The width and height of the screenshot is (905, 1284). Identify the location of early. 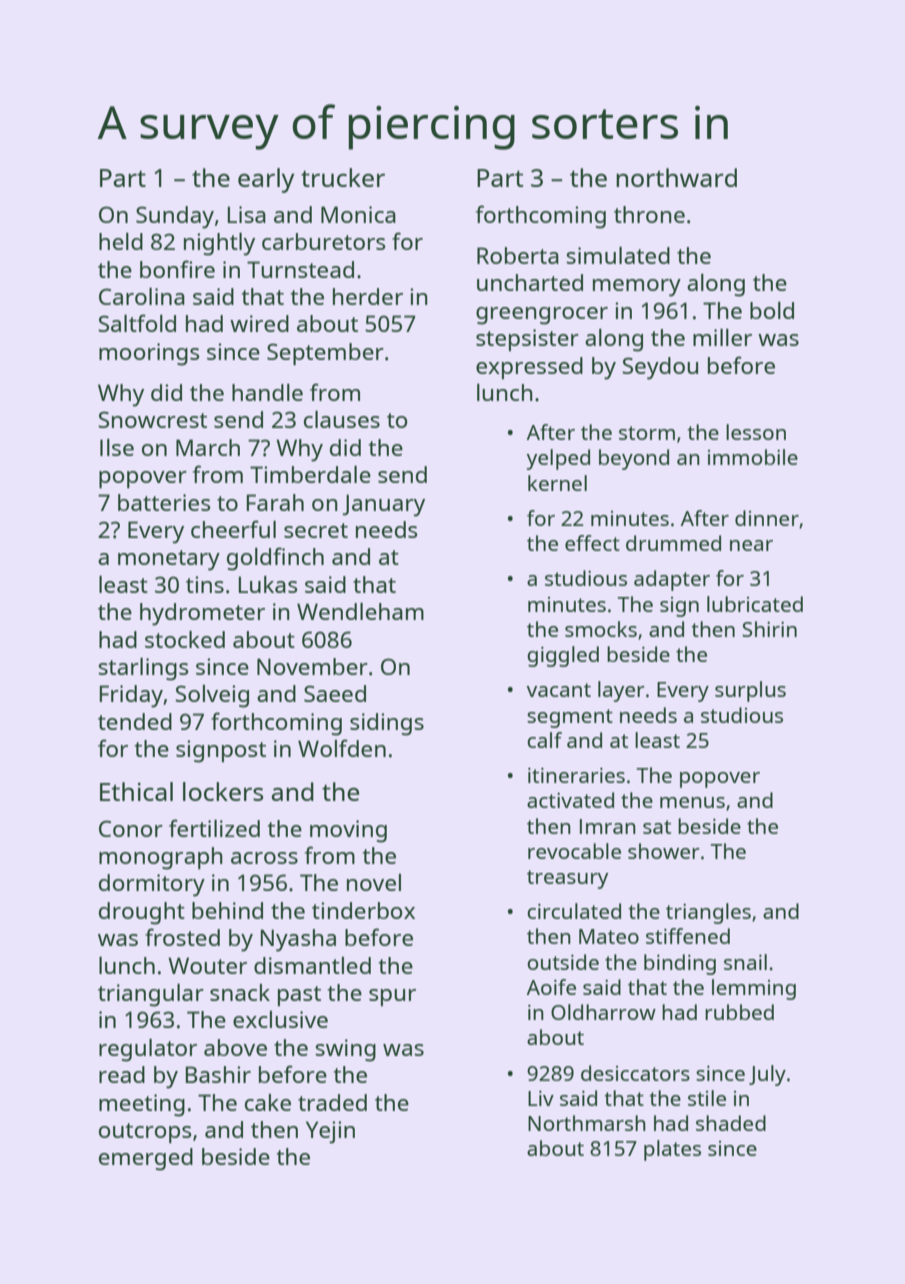
(266, 180).
